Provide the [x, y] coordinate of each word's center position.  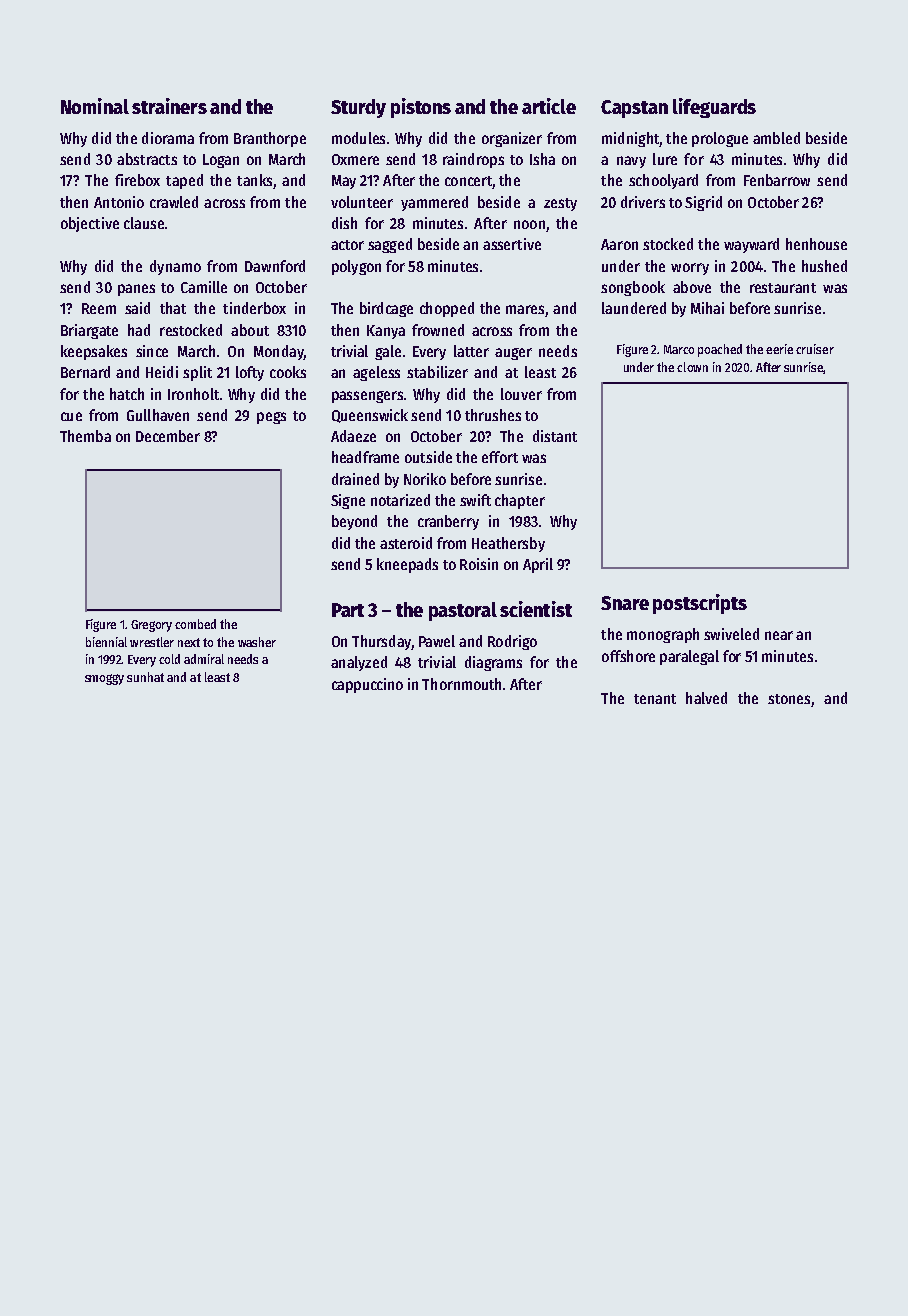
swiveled [731, 634]
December [168, 436]
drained [355, 479]
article [549, 106]
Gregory [151, 626]
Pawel [437, 641]
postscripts [700, 604]
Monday [279, 352]
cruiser [815, 349]
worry [690, 269]
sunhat [145, 677]
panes [136, 290]
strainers [169, 106]
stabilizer [437, 372]
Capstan [634, 109]
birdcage [386, 309]
